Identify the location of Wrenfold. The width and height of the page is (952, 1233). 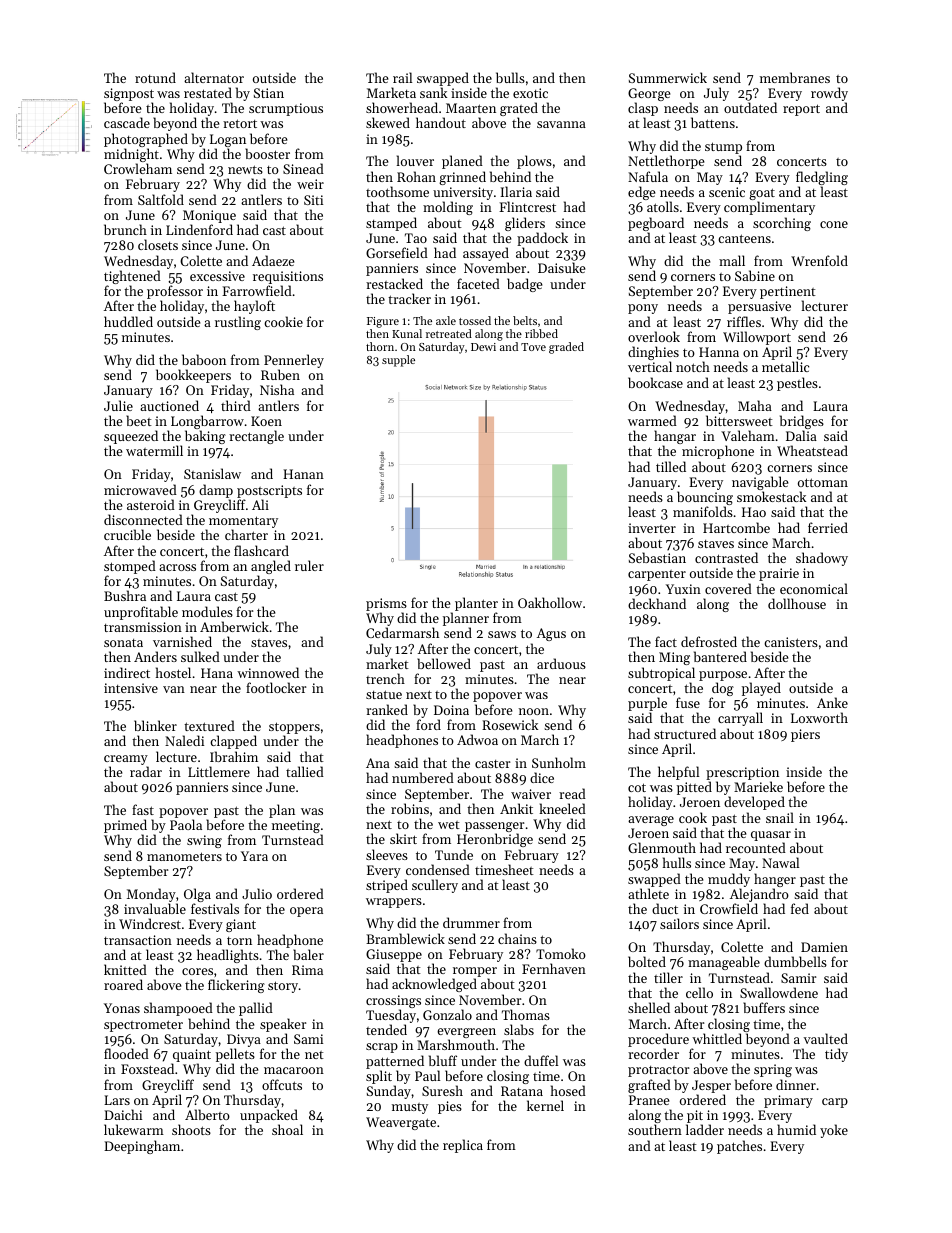
(819, 260).
